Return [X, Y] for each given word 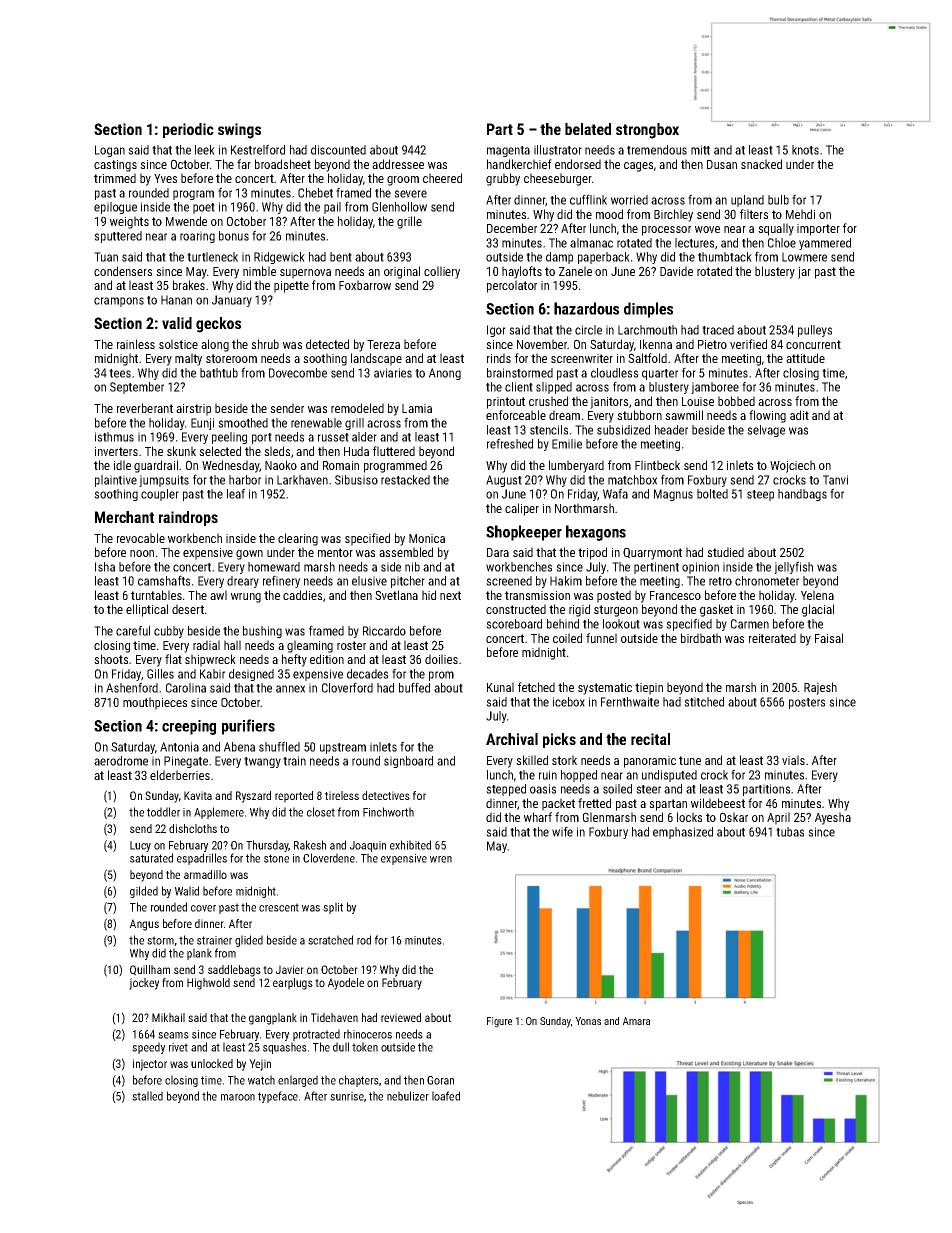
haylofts [522, 272]
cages [638, 167]
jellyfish [793, 567]
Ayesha [833, 818]
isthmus [114, 437]
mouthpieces [155, 703]
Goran [440, 1080]
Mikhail [168, 1017]
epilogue [115, 208]
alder [364, 437]
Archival [512, 739]
